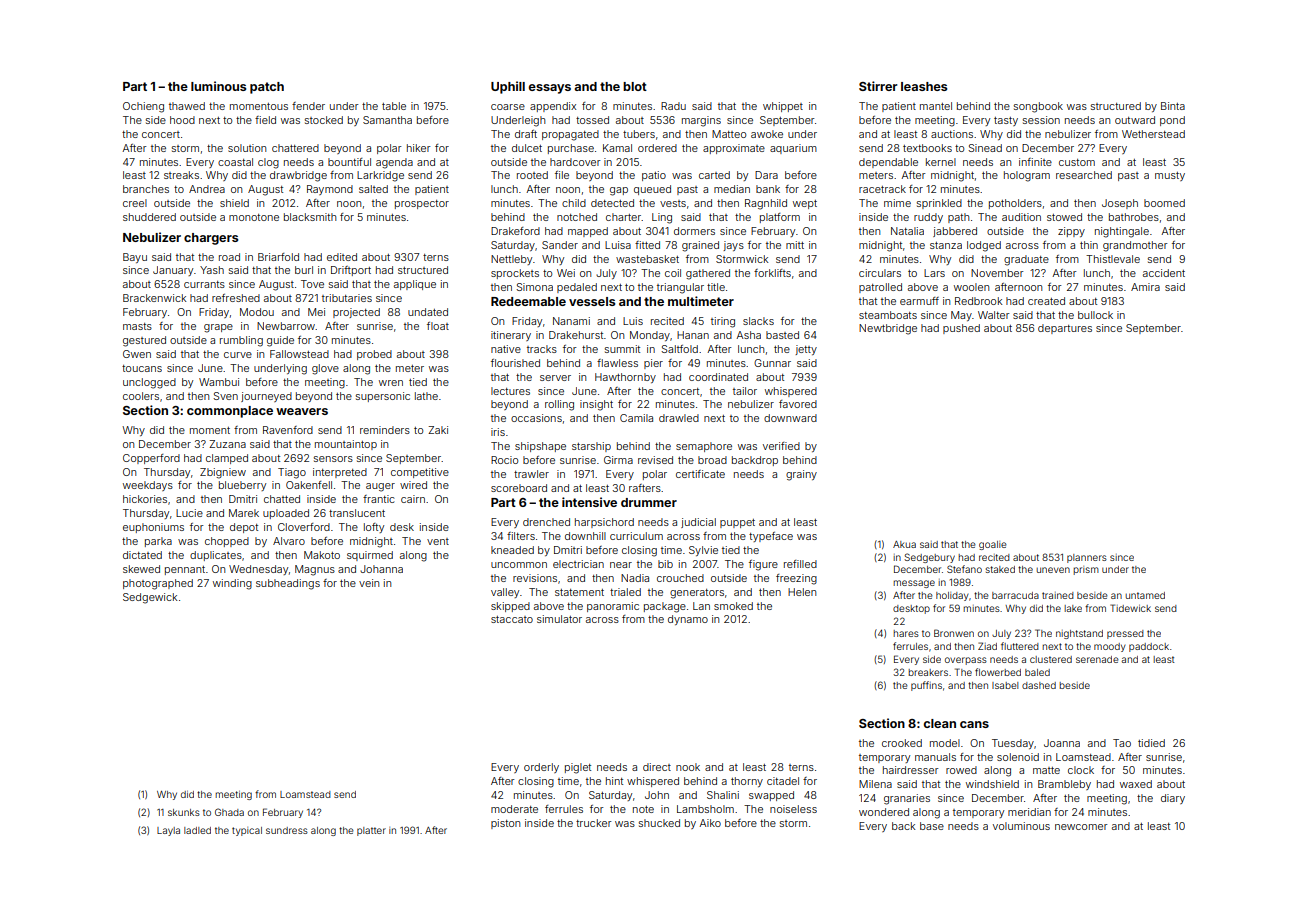 The width and height of the screenshot is (1308, 924). Describe the element at coordinates (286, 326) in the screenshot. I see `Newbarrow` at that location.
